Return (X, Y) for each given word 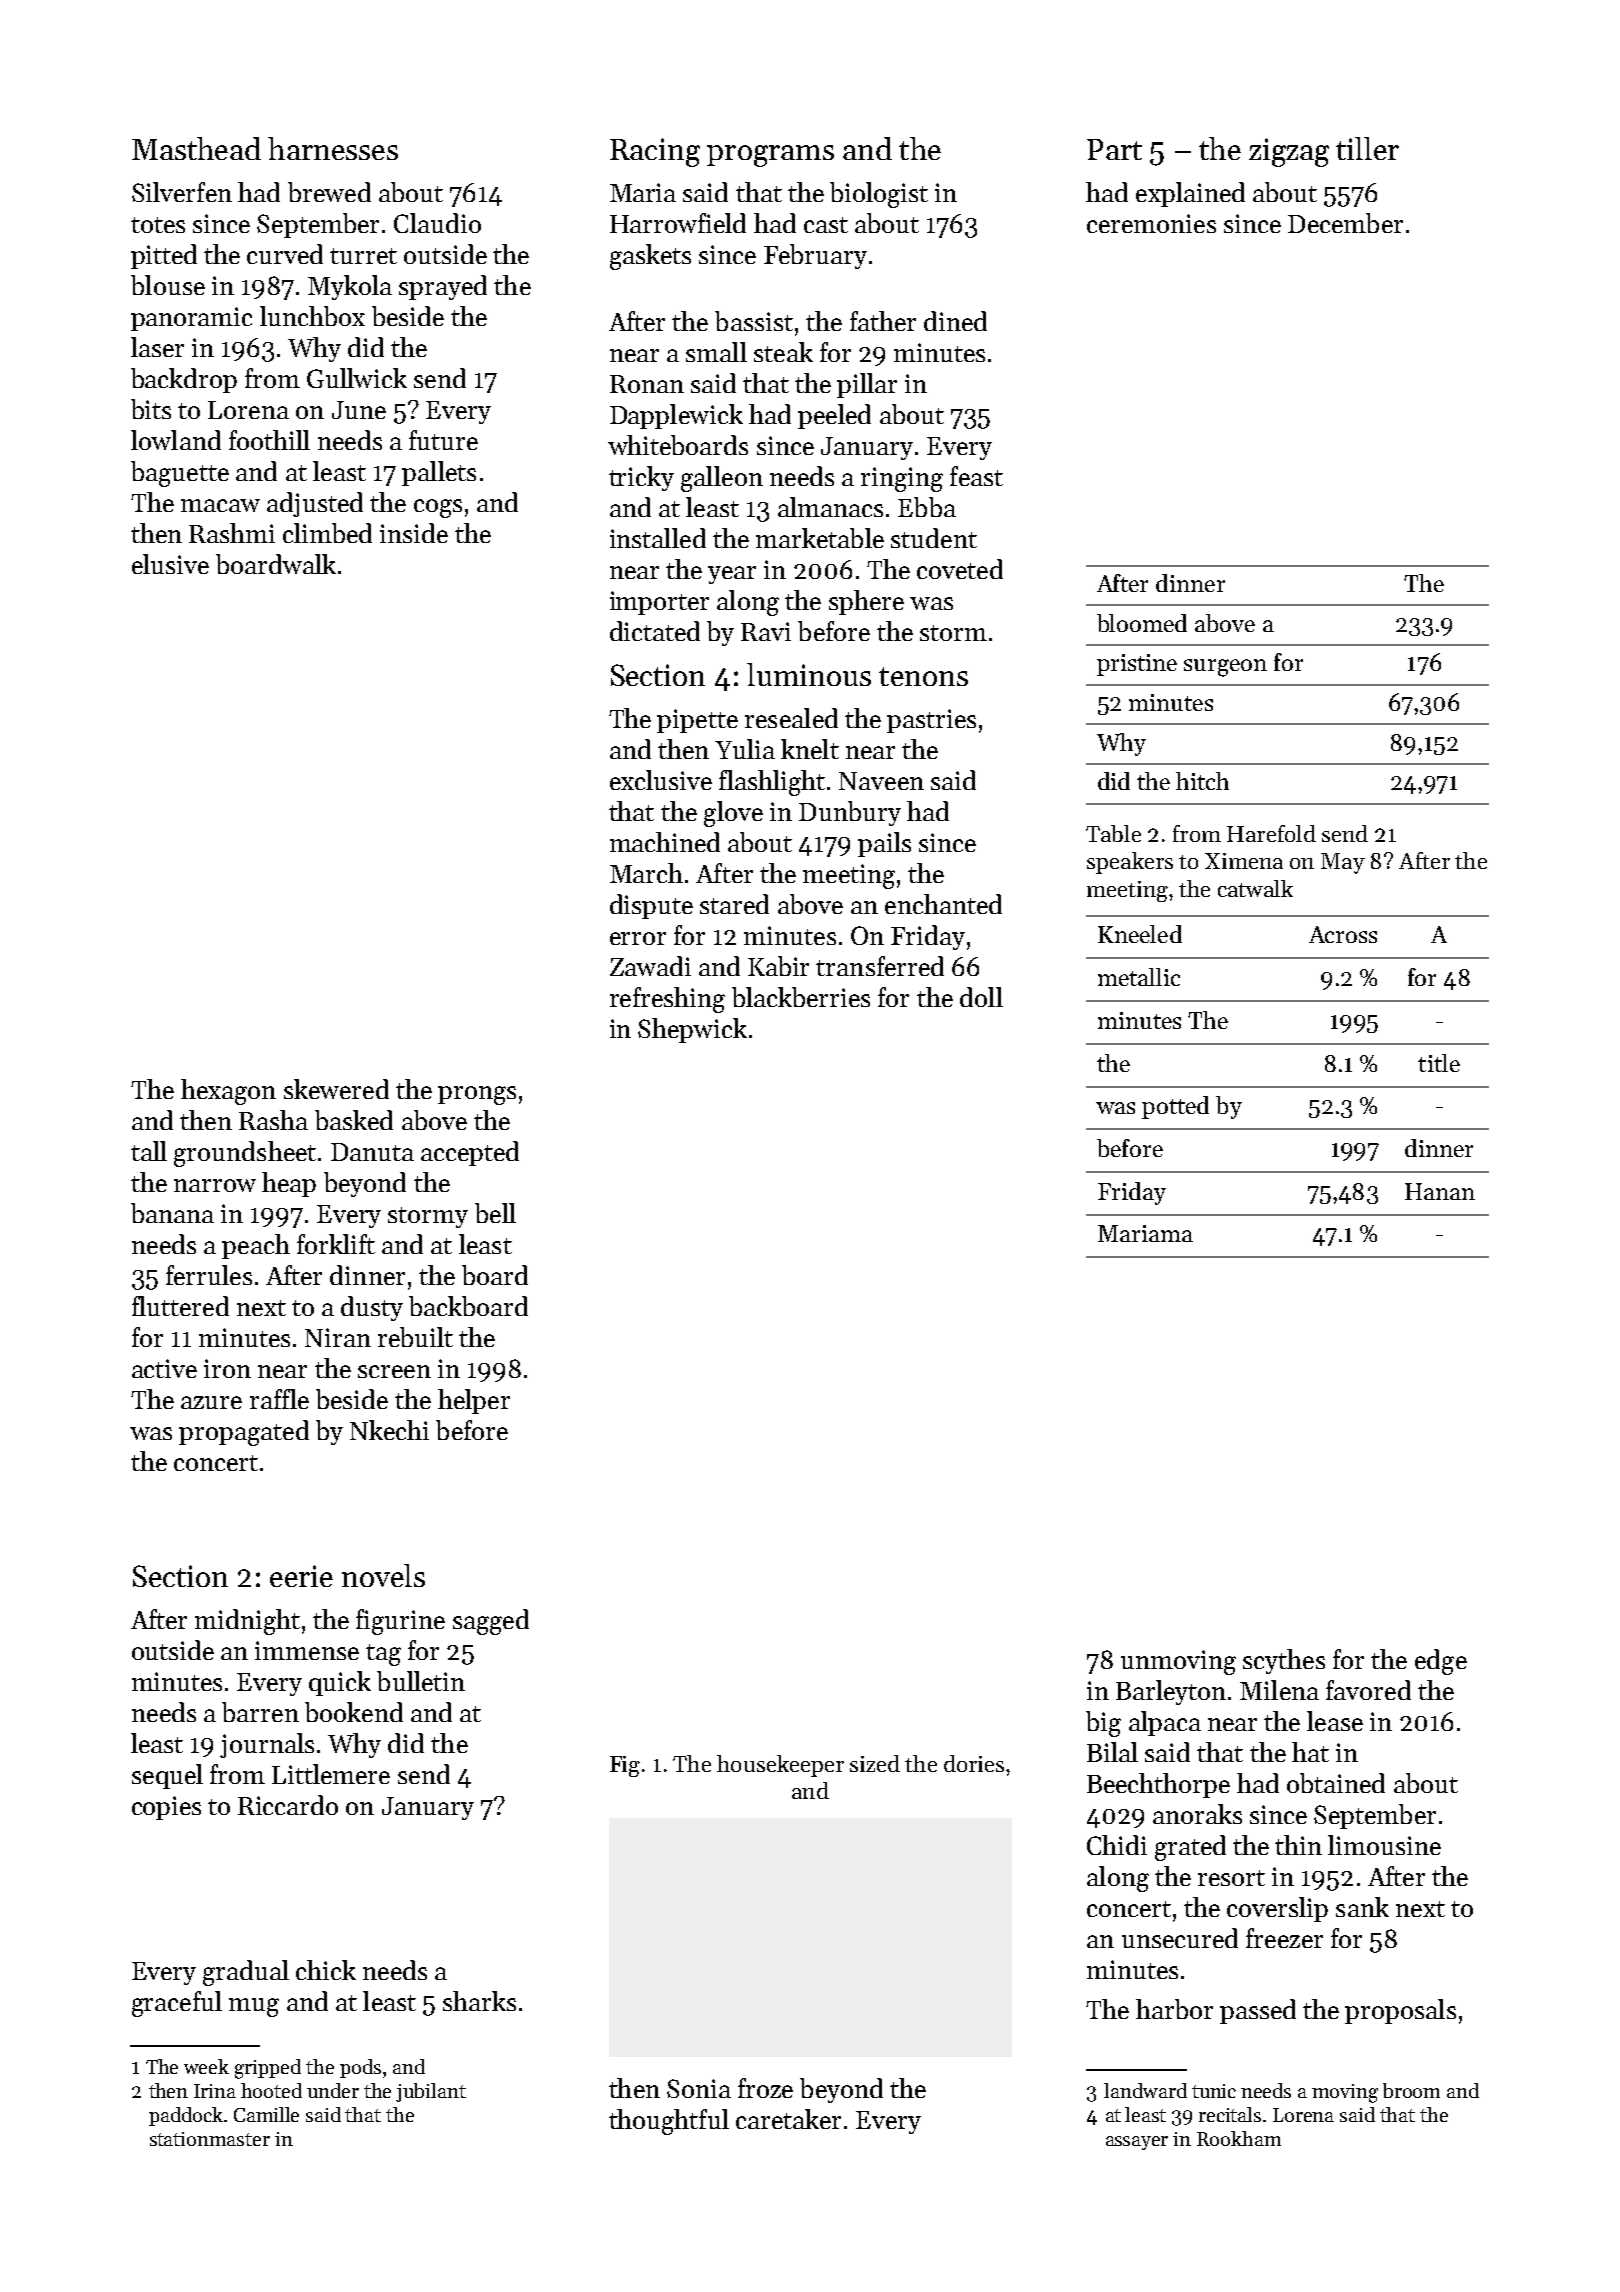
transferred (880, 966)
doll (981, 997)
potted (1175, 1107)
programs (770, 156)
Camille (266, 2114)
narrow (215, 1185)
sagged (491, 1622)
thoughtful (669, 2122)
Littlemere (331, 1774)
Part (1114, 149)
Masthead (196, 148)
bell (495, 1213)
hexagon (228, 1092)
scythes (1284, 1661)
